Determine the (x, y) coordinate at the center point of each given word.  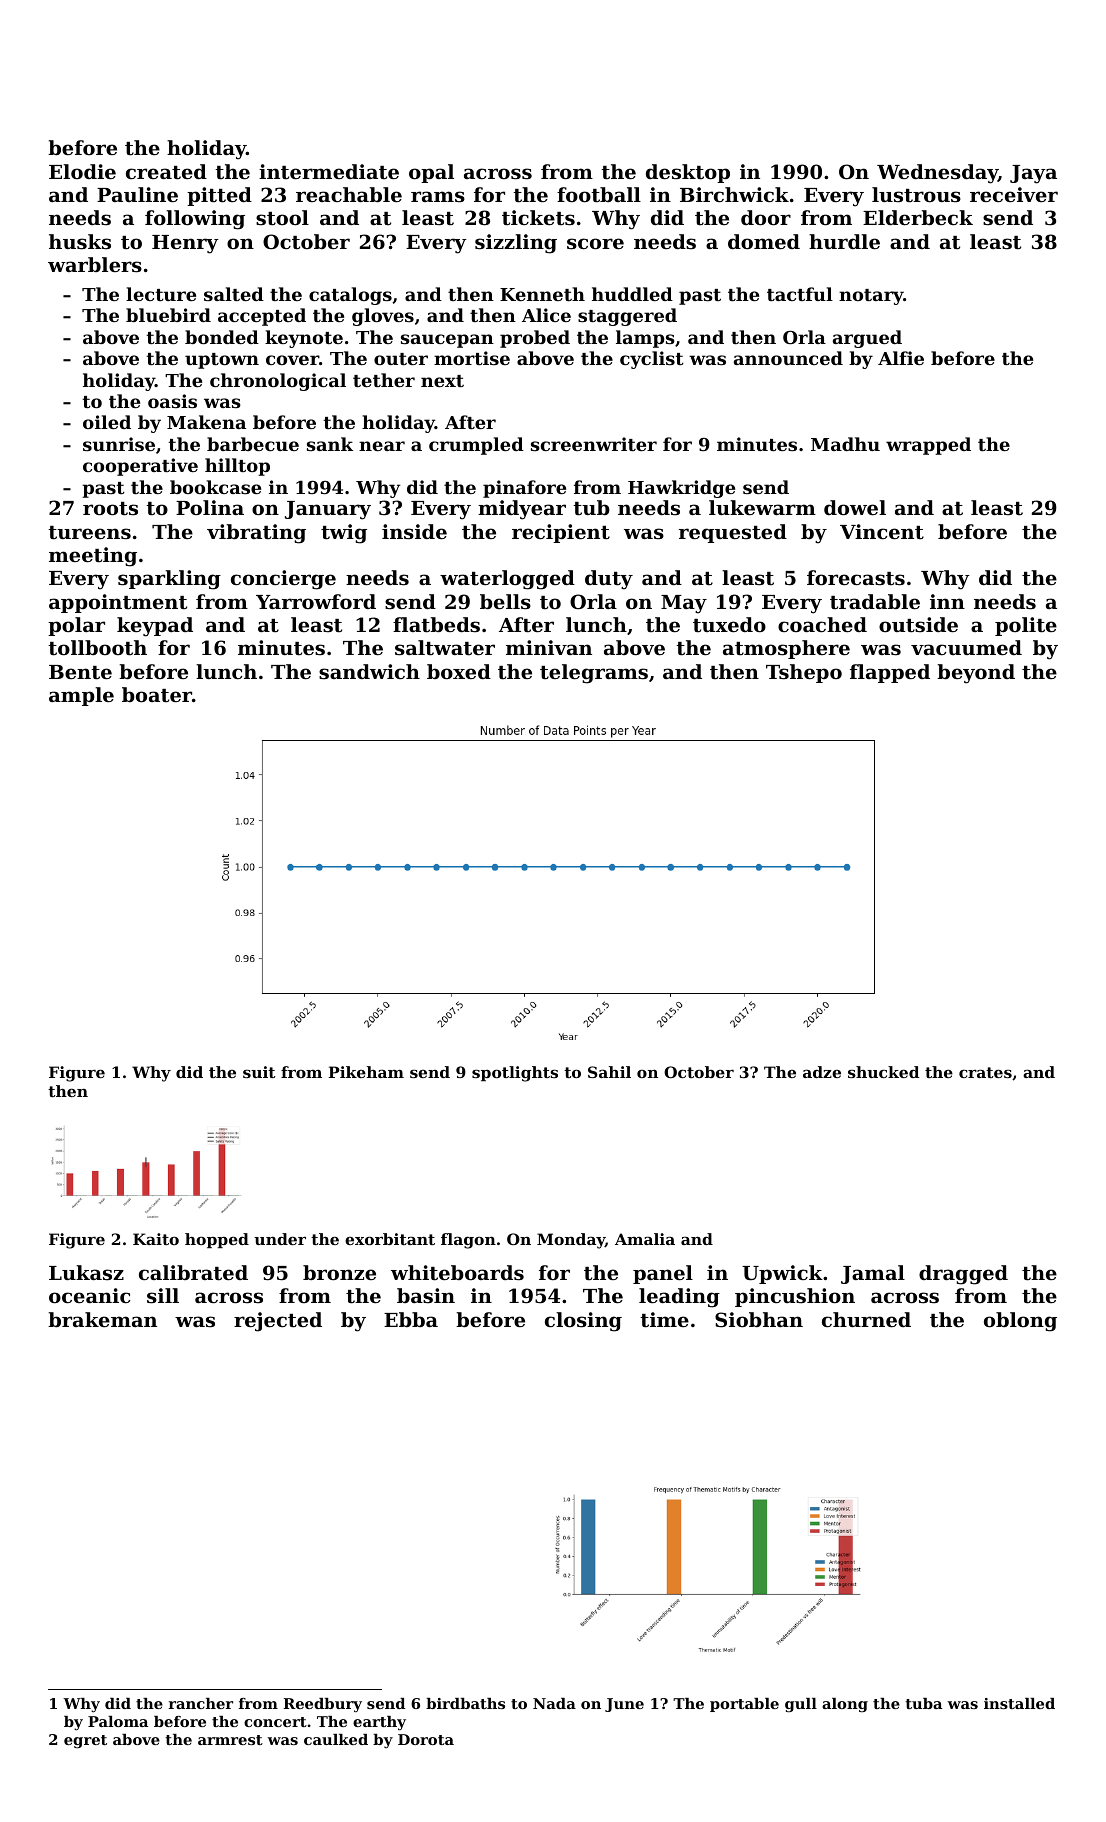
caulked (336, 1739)
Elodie (82, 171)
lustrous (916, 195)
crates (985, 1072)
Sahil (609, 1072)
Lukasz (86, 1273)
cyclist (652, 360)
